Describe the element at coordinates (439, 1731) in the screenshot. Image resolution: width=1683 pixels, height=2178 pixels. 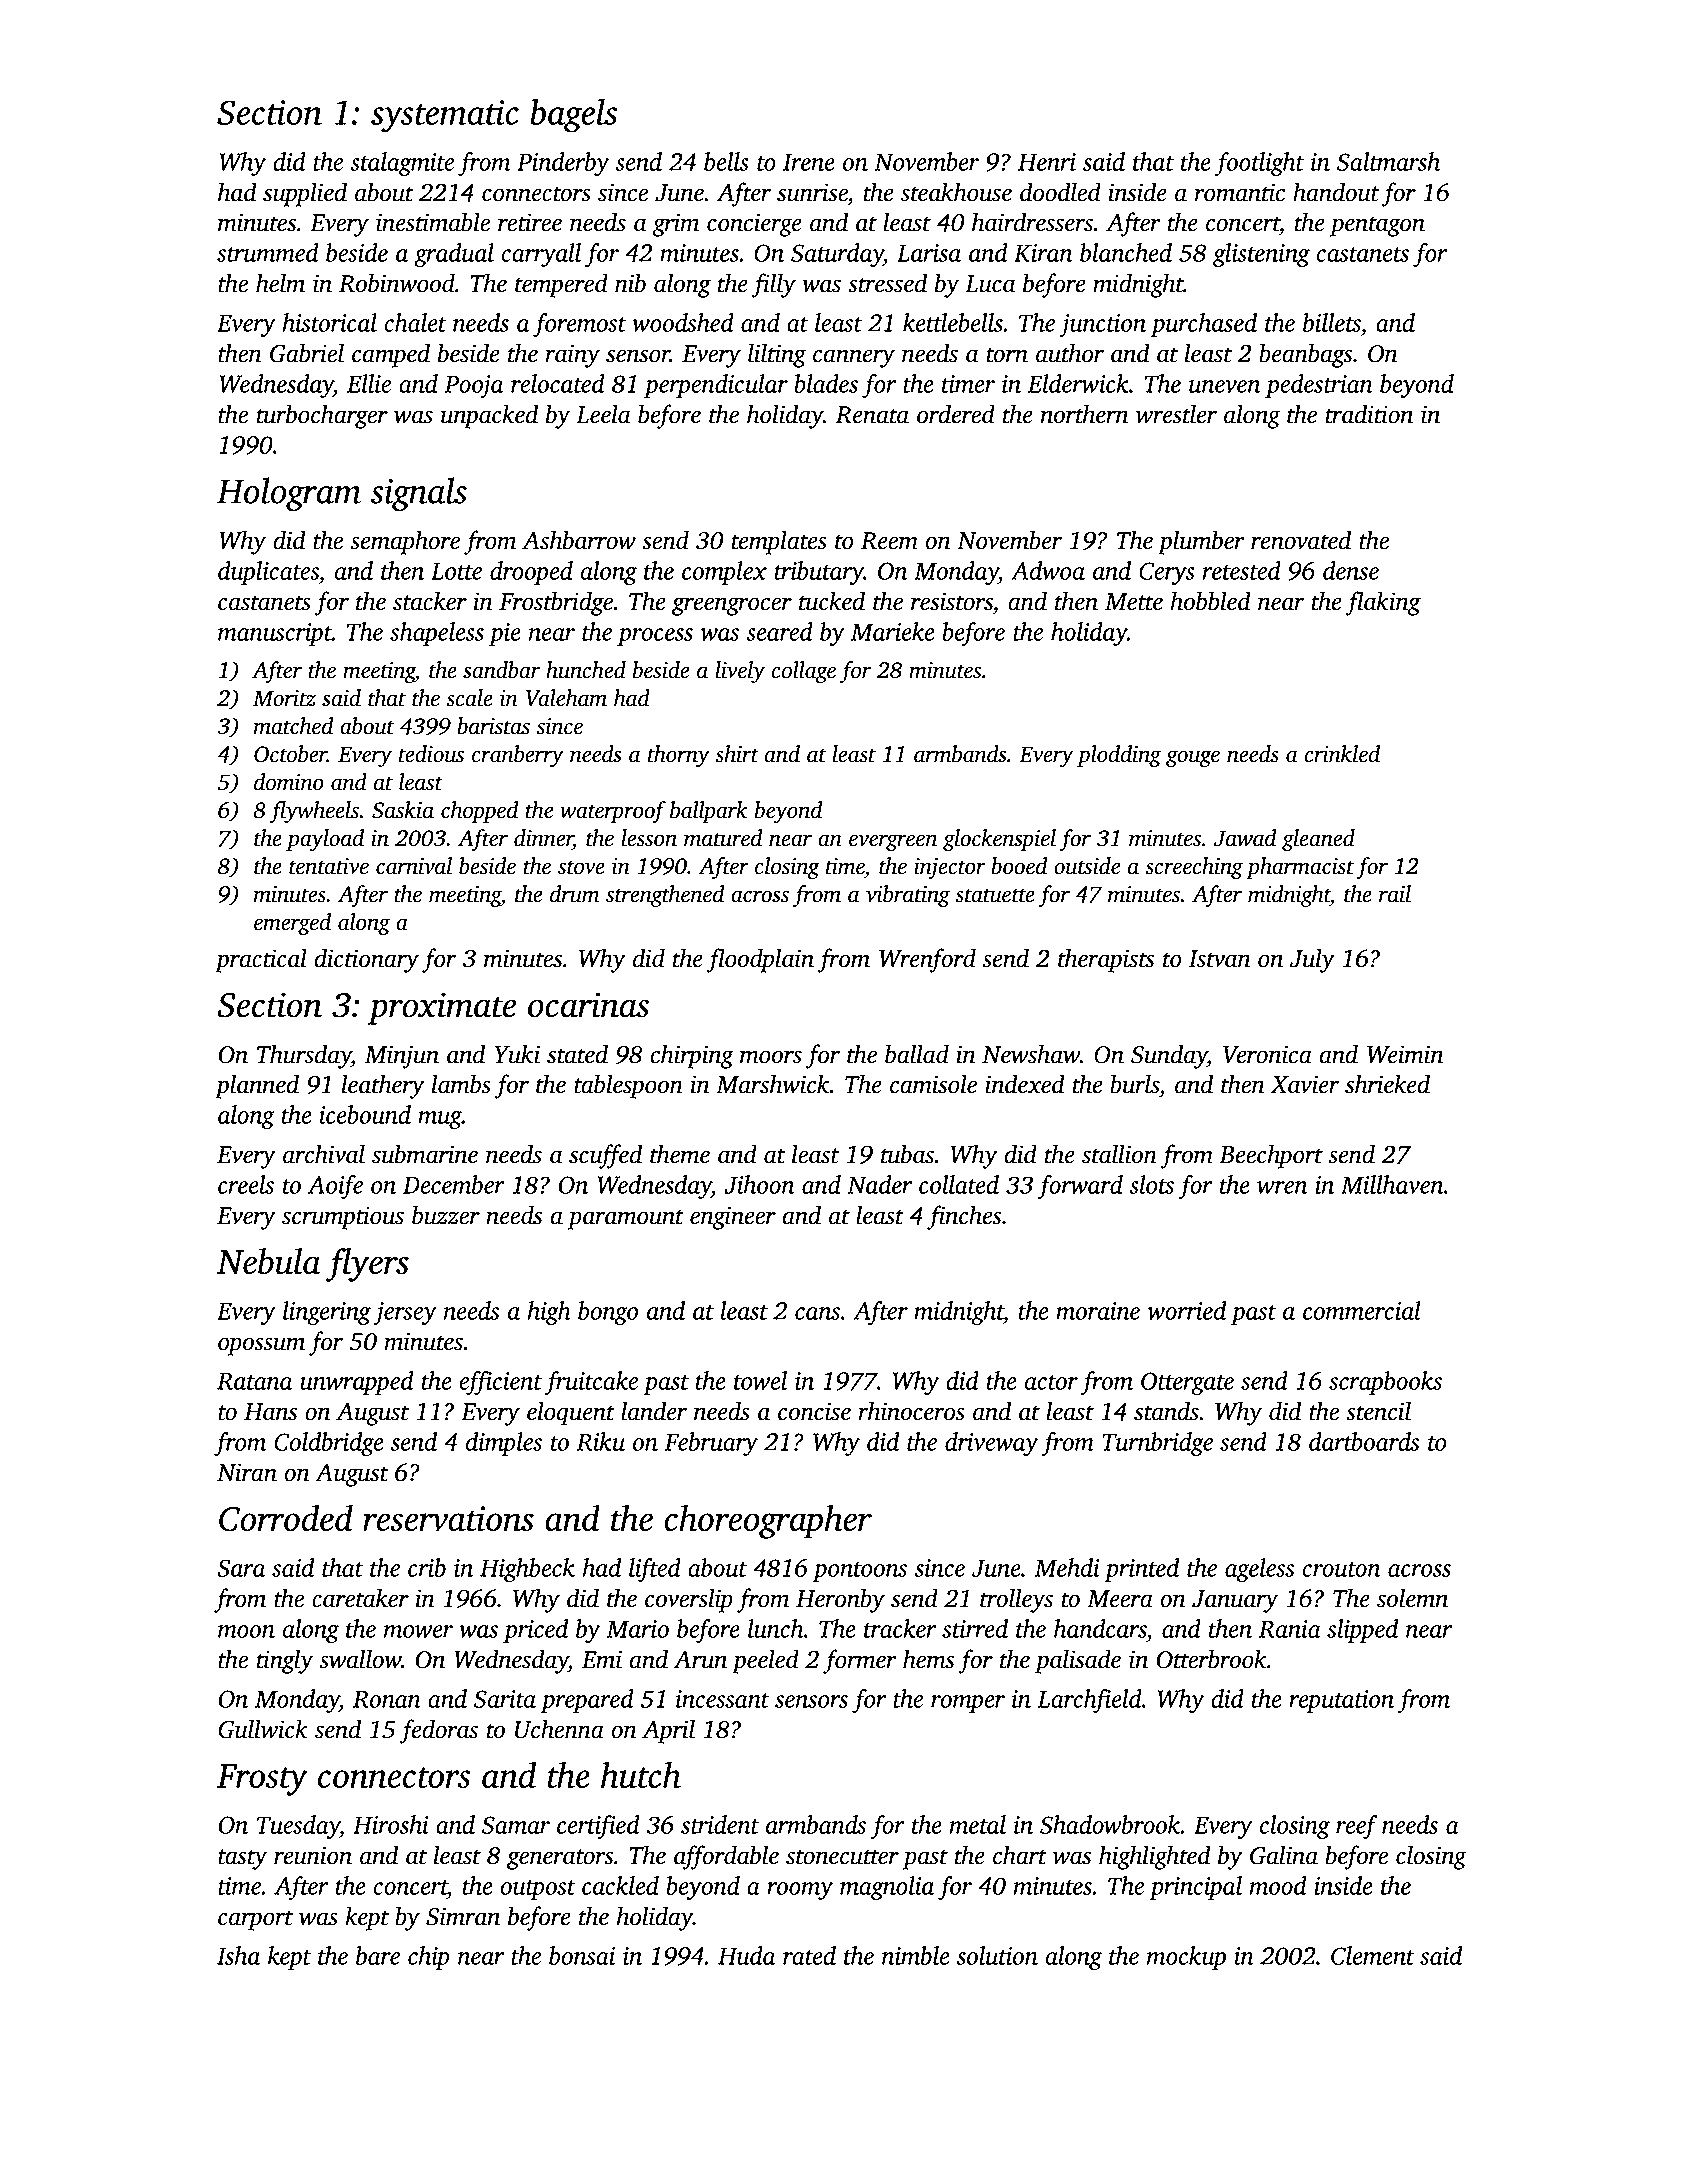
I see `fedoras` at that location.
